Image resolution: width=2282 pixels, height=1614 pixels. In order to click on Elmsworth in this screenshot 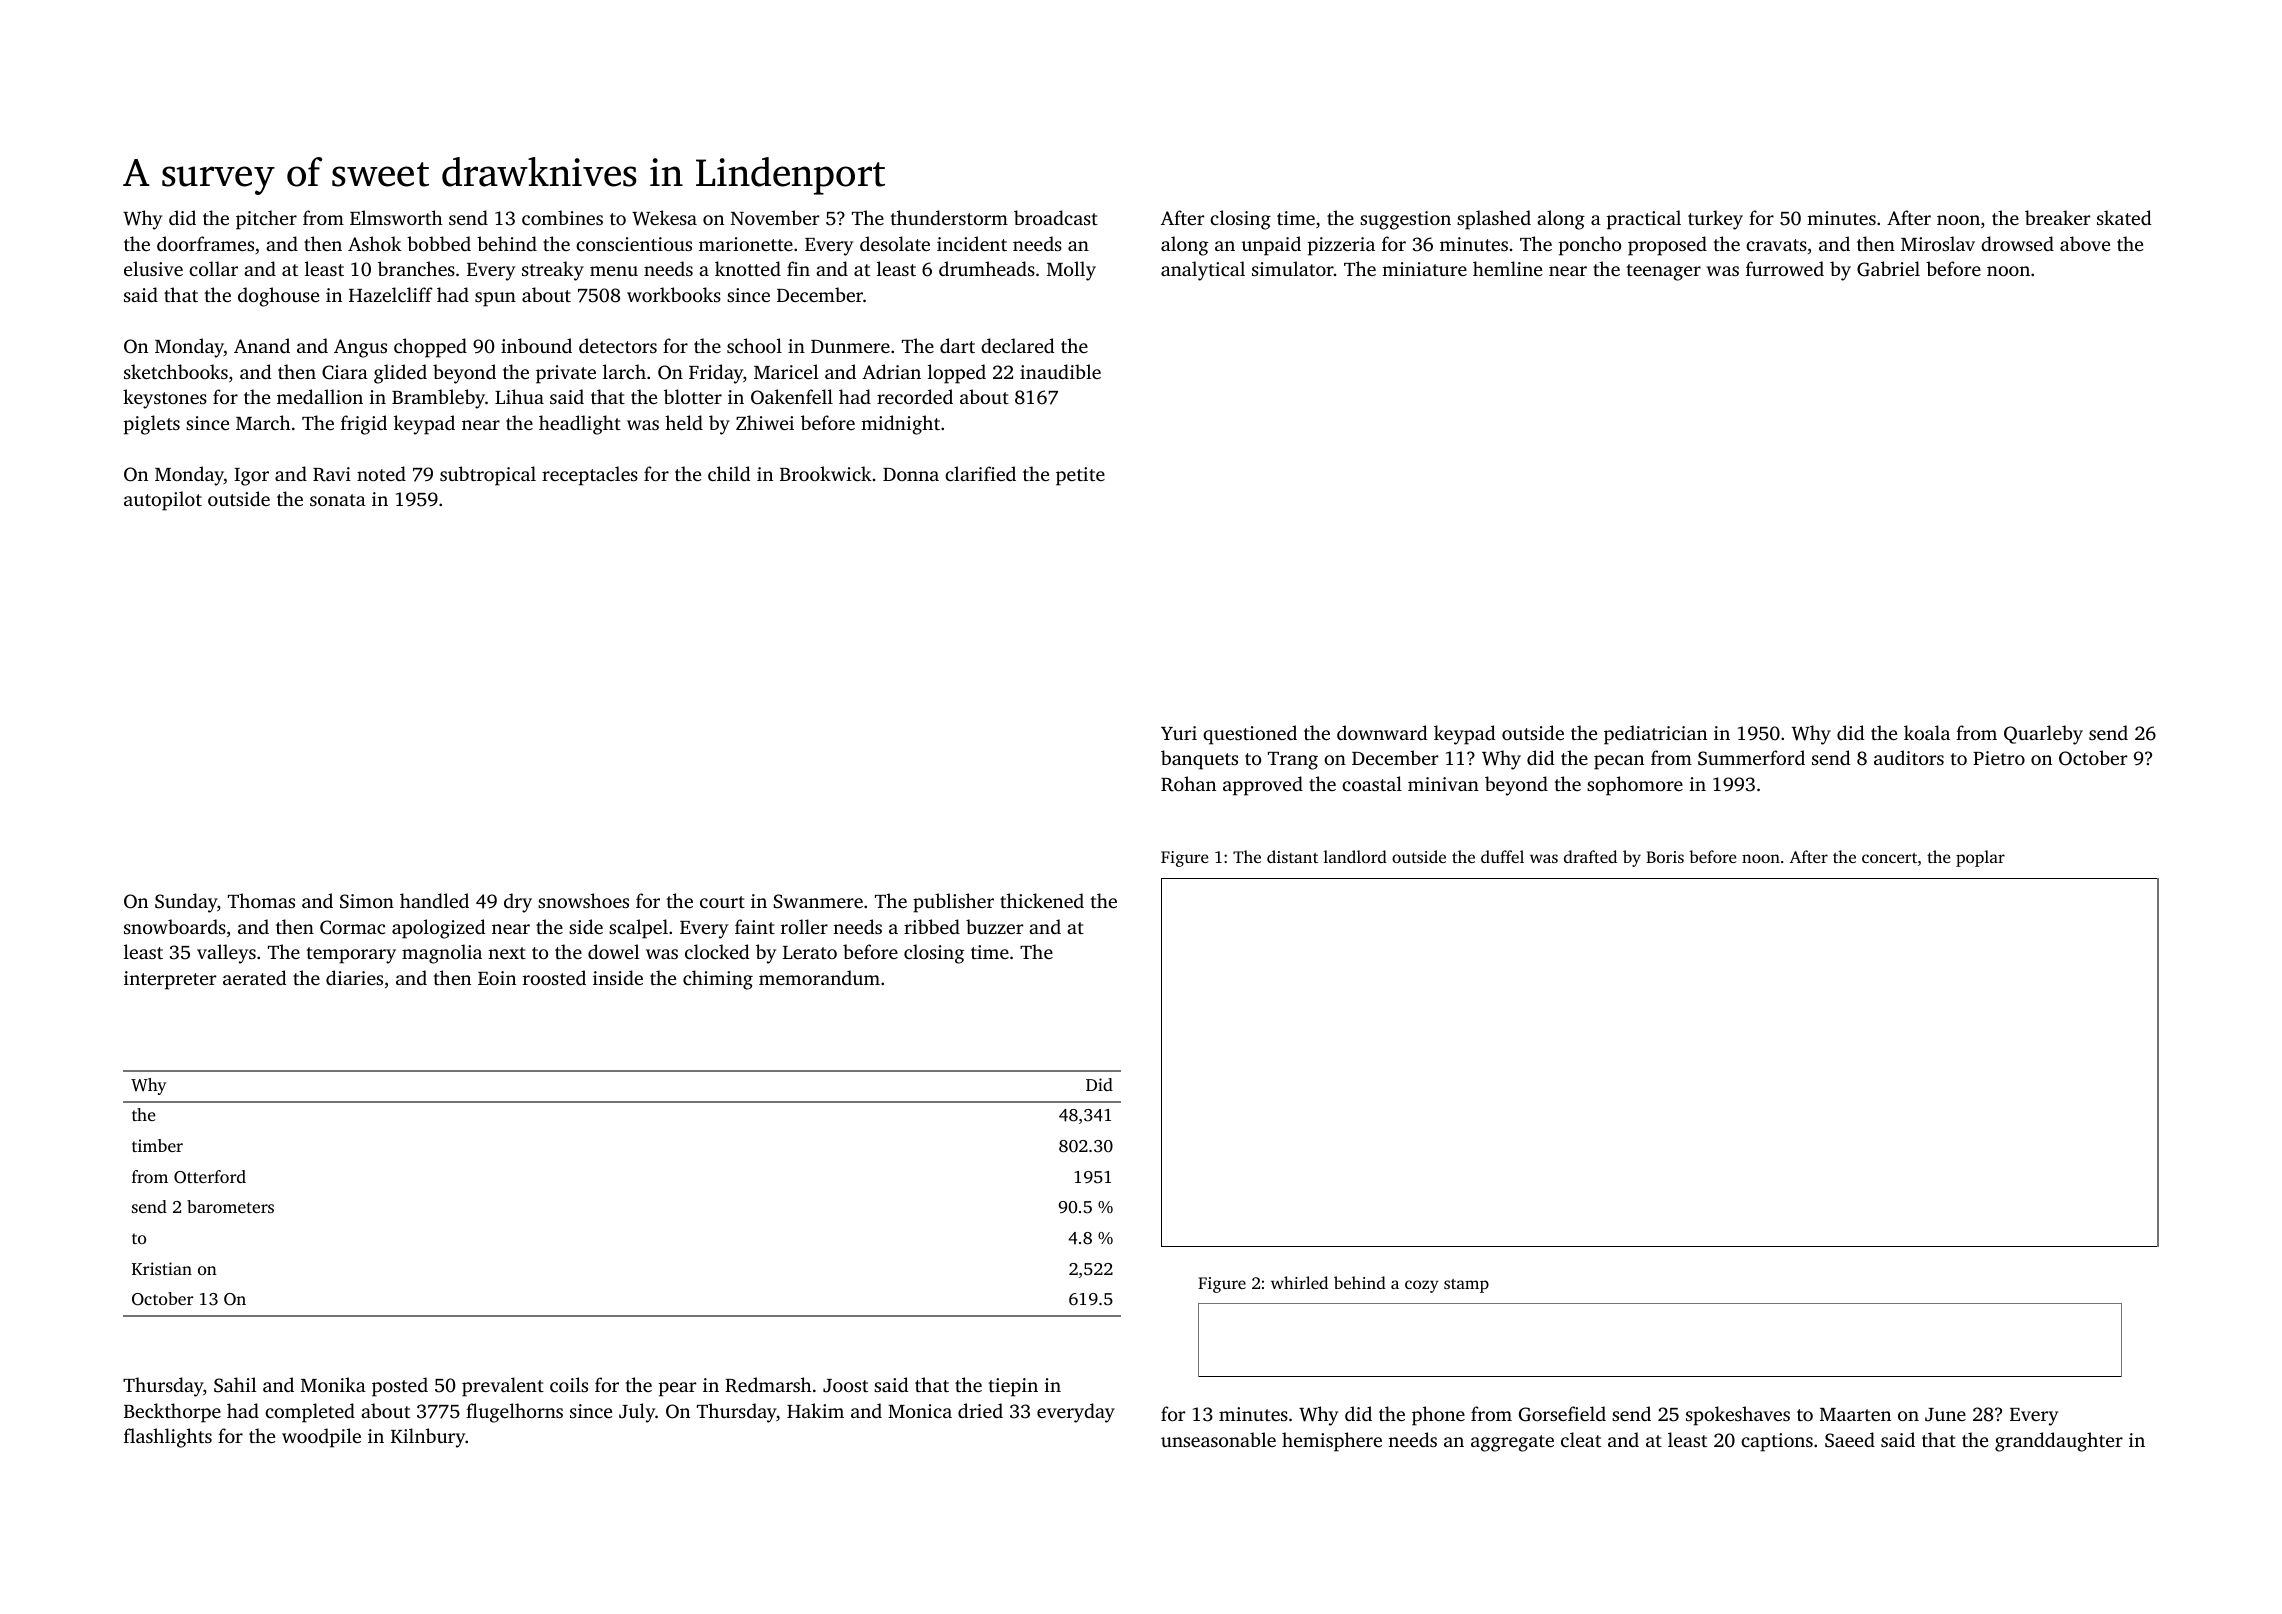, I will do `click(396, 217)`.
